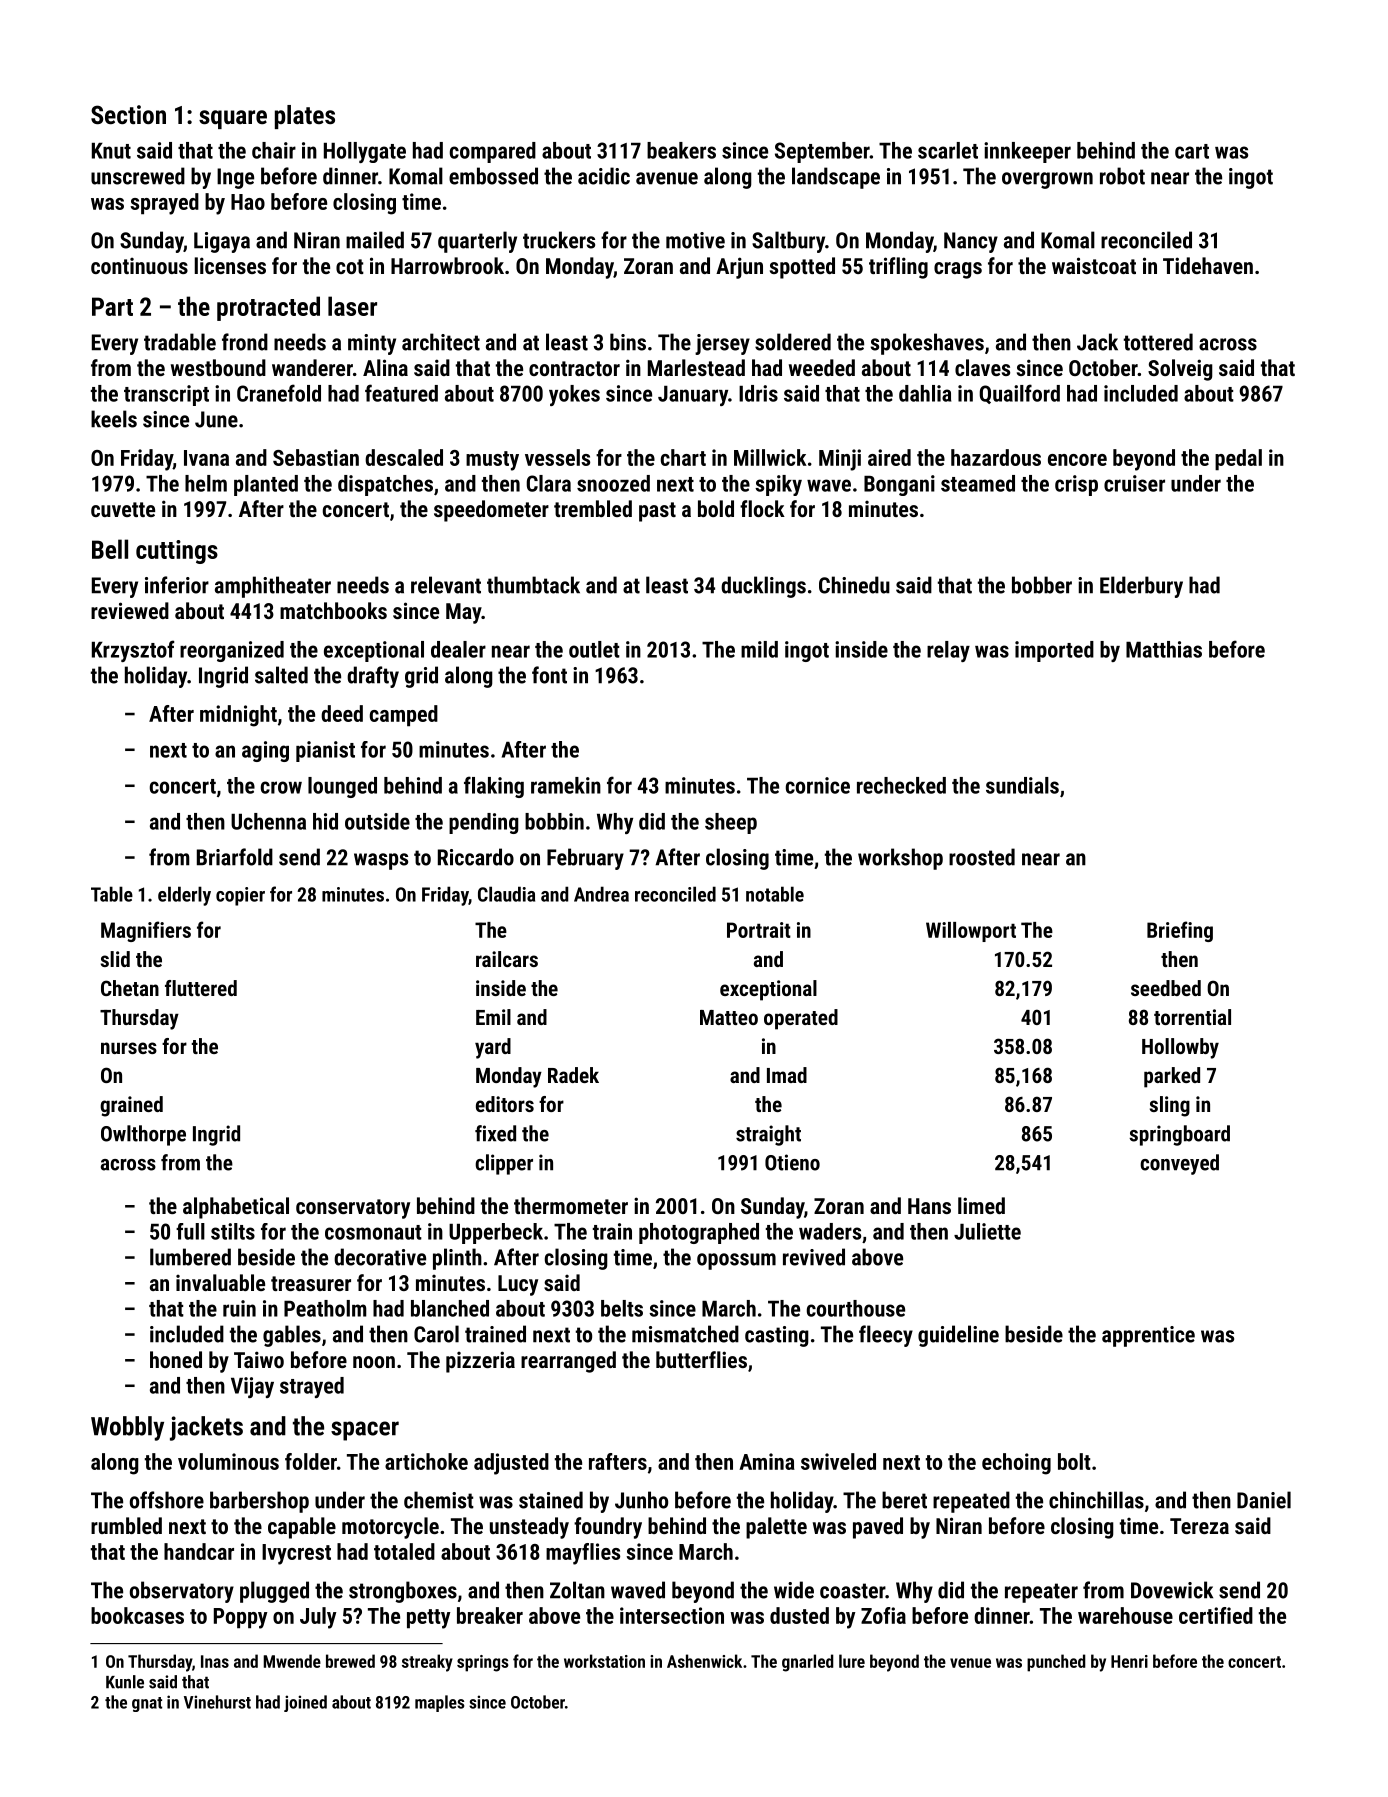 Image resolution: width=1388 pixels, height=1797 pixels. Describe the element at coordinates (305, 1703) in the document. I see `joined` at that location.
